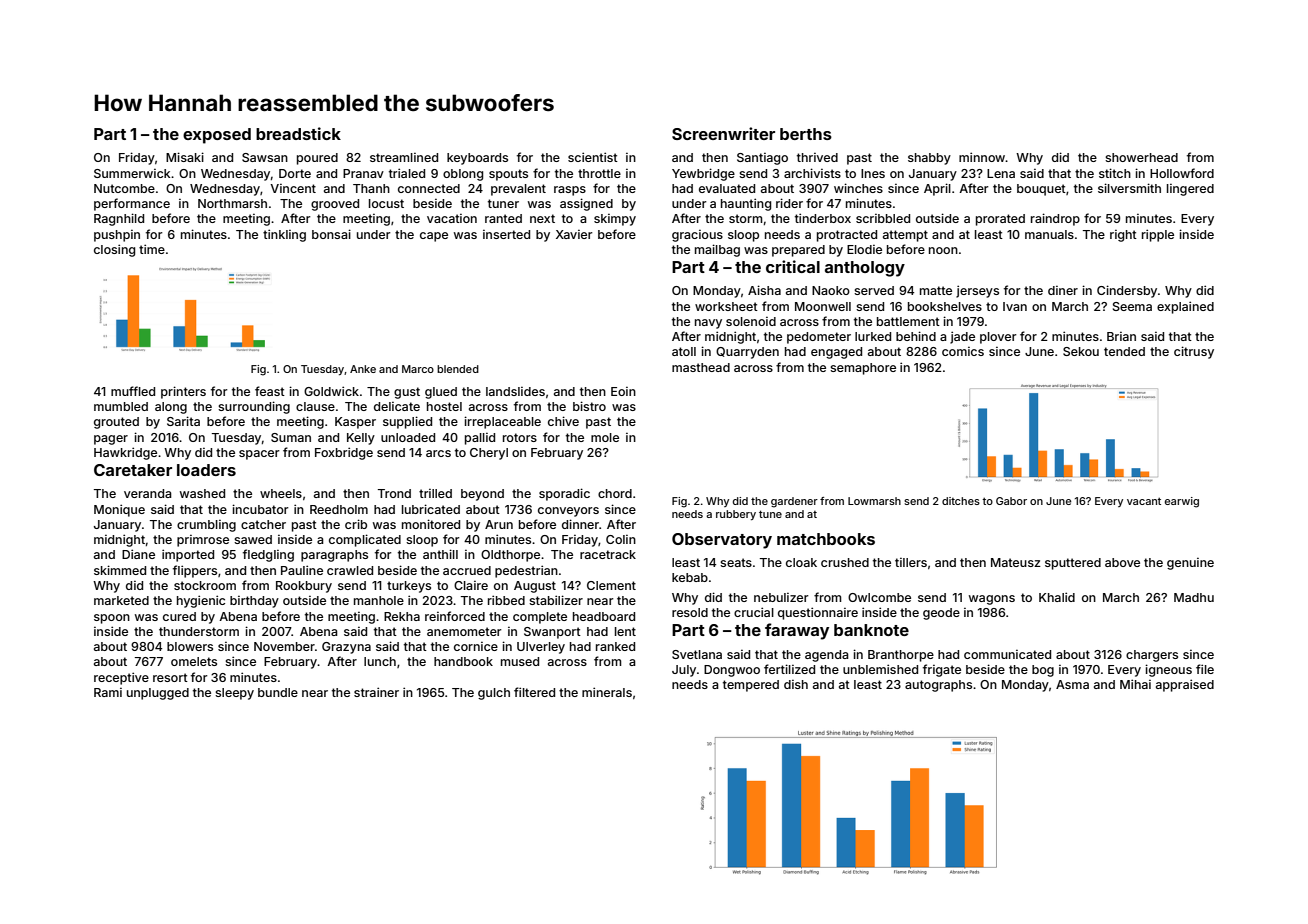 The image size is (1308, 924). What do you see at coordinates (982, 157) in the screenshot?
I see `minnow` at bounding box center [982, 157].
